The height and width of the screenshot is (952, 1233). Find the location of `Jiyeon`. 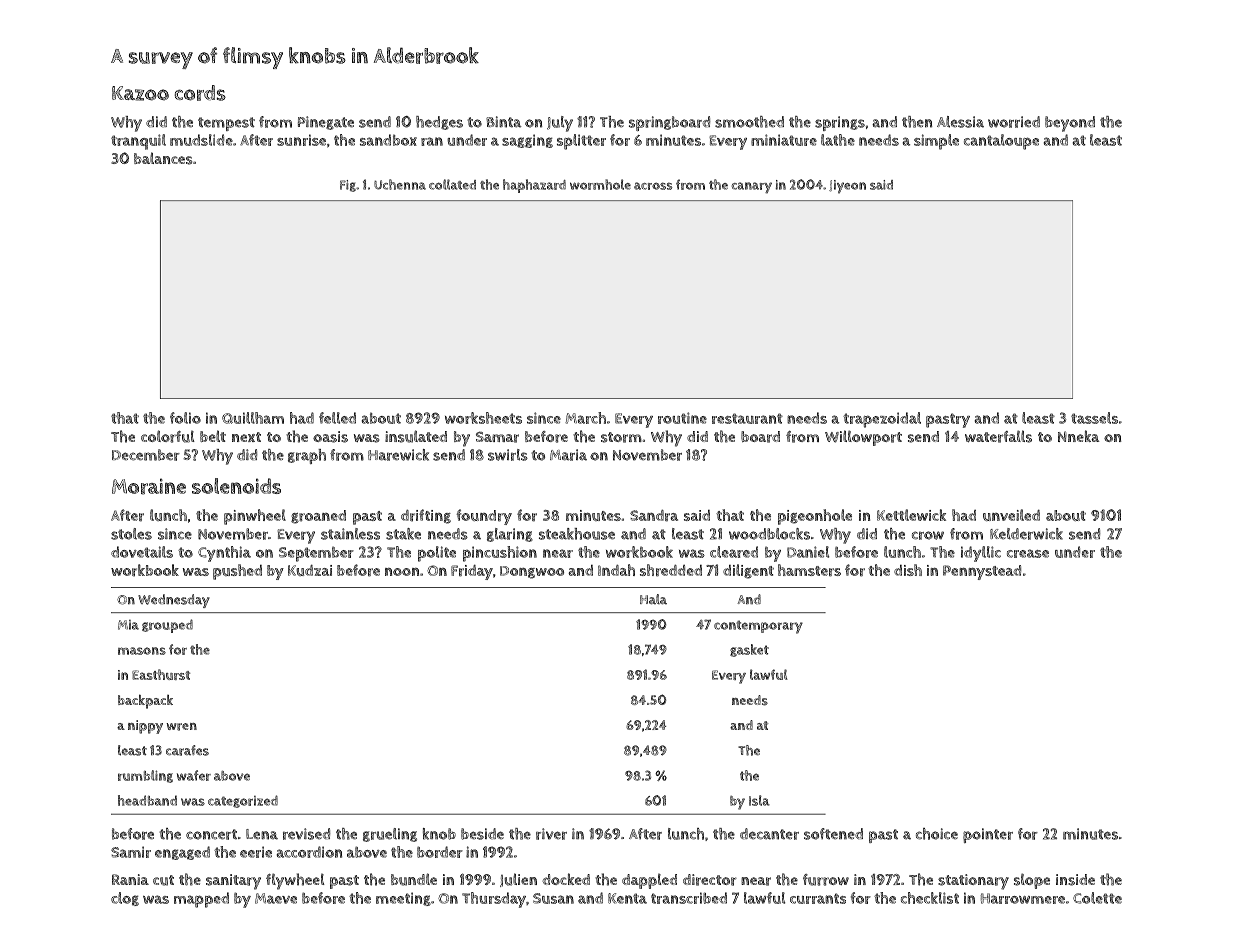

Jiyeon is located at coordinates (847, 187).
